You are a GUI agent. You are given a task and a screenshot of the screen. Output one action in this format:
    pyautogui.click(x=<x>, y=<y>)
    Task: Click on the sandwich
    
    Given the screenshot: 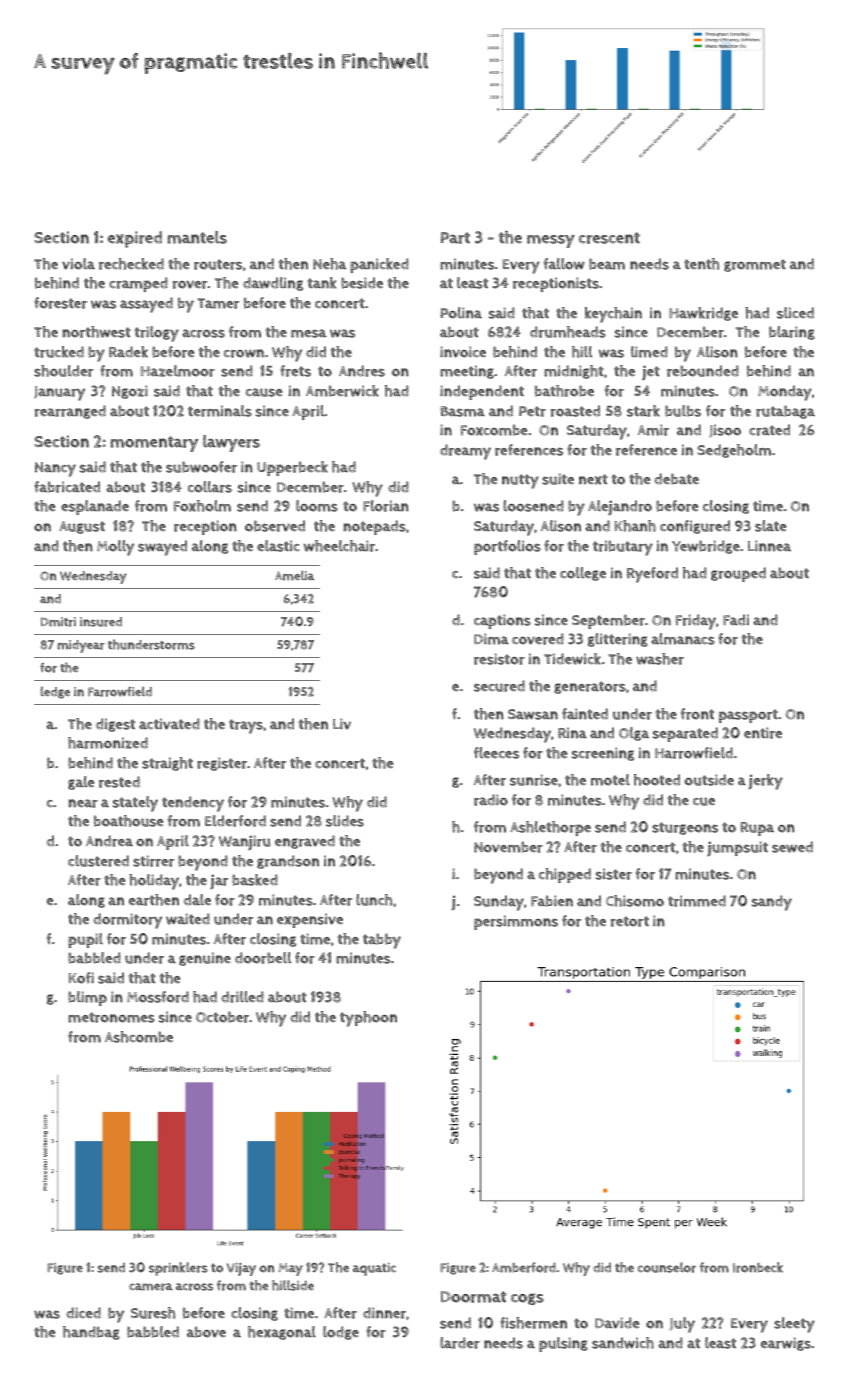 What is the action you would take?
    pyautogui.click(x=623, y=1343)
